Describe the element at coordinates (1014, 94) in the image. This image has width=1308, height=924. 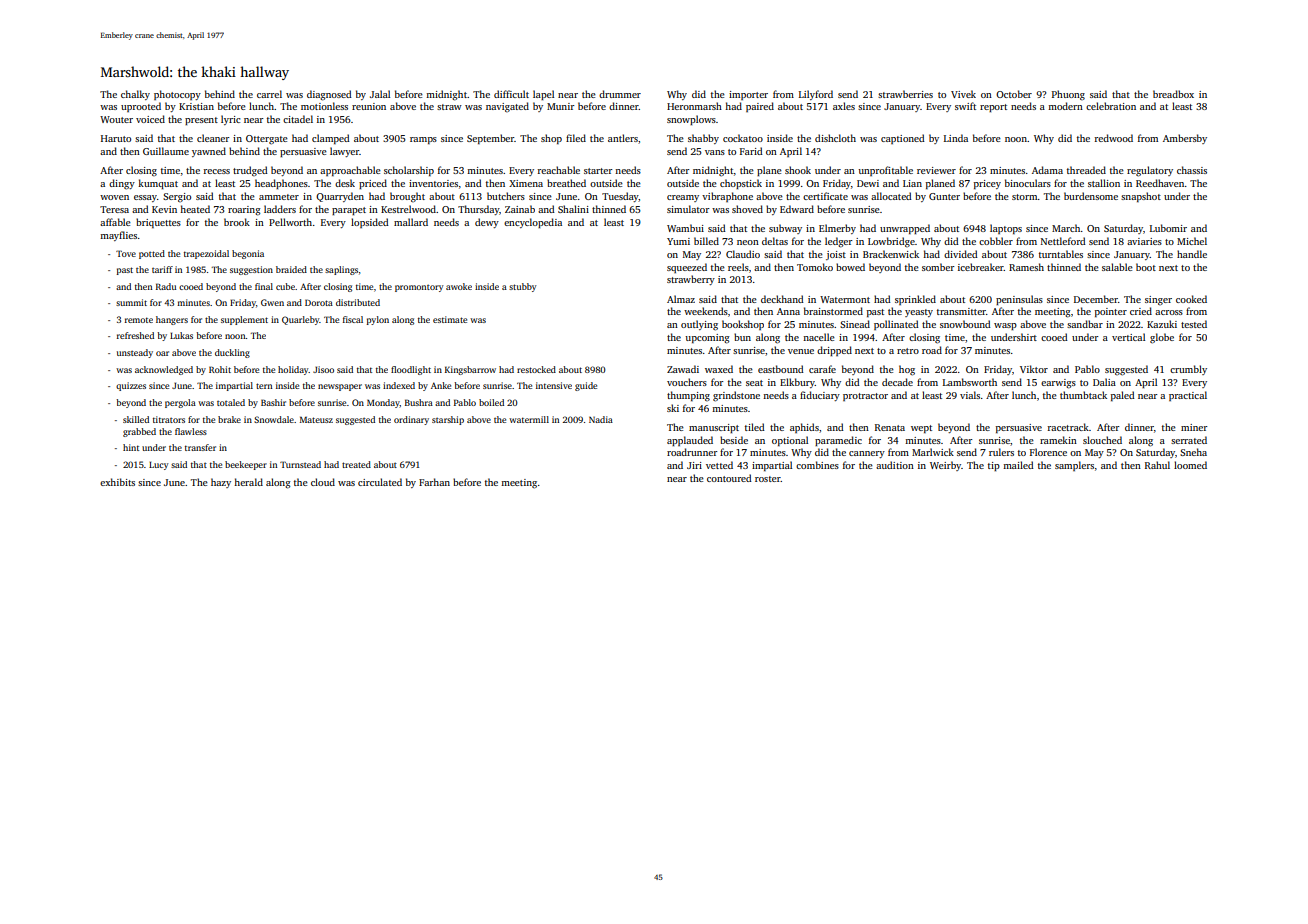
I see `October` at that location.
